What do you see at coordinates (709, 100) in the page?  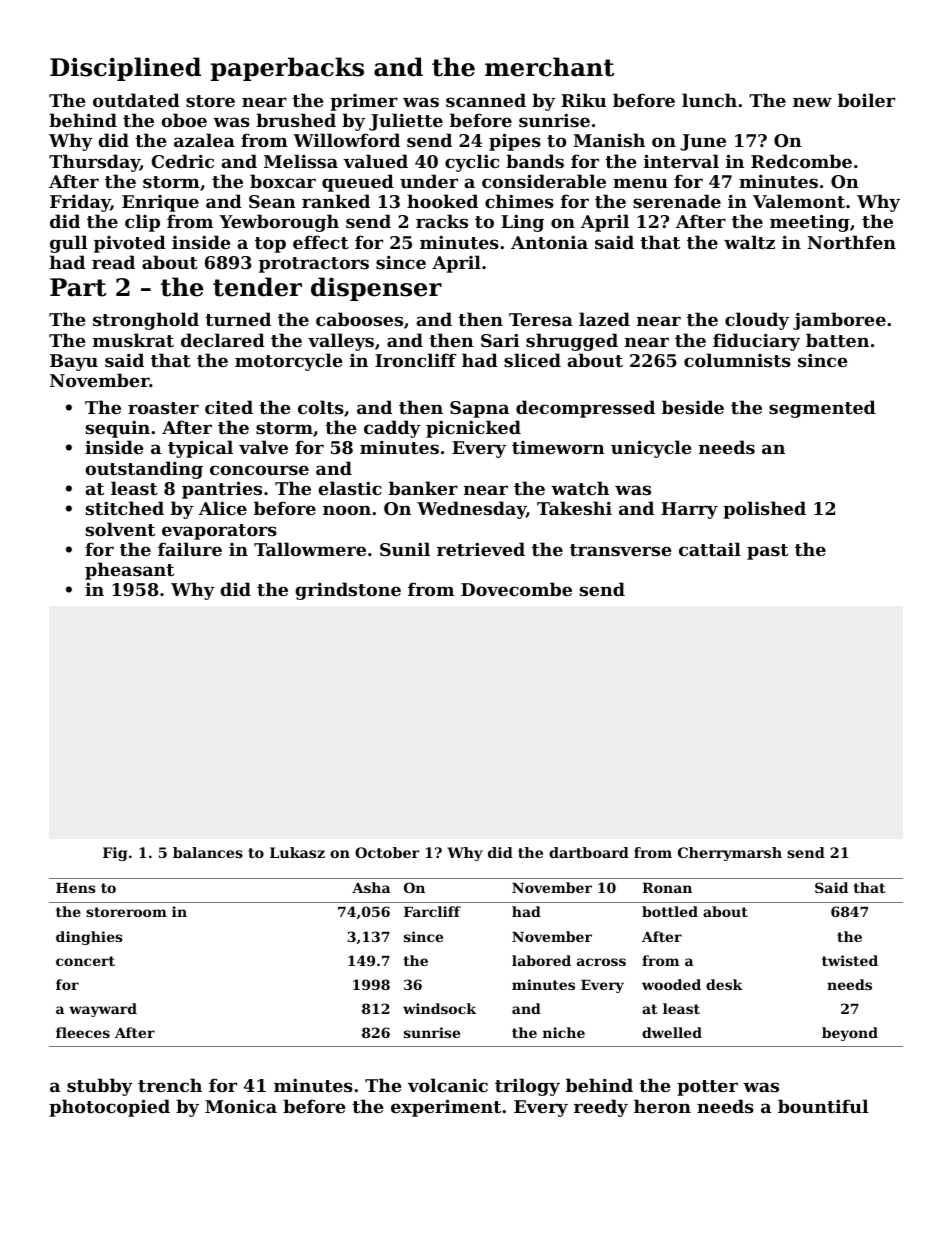 I see `lunch` at bounding box center [709, 100].
